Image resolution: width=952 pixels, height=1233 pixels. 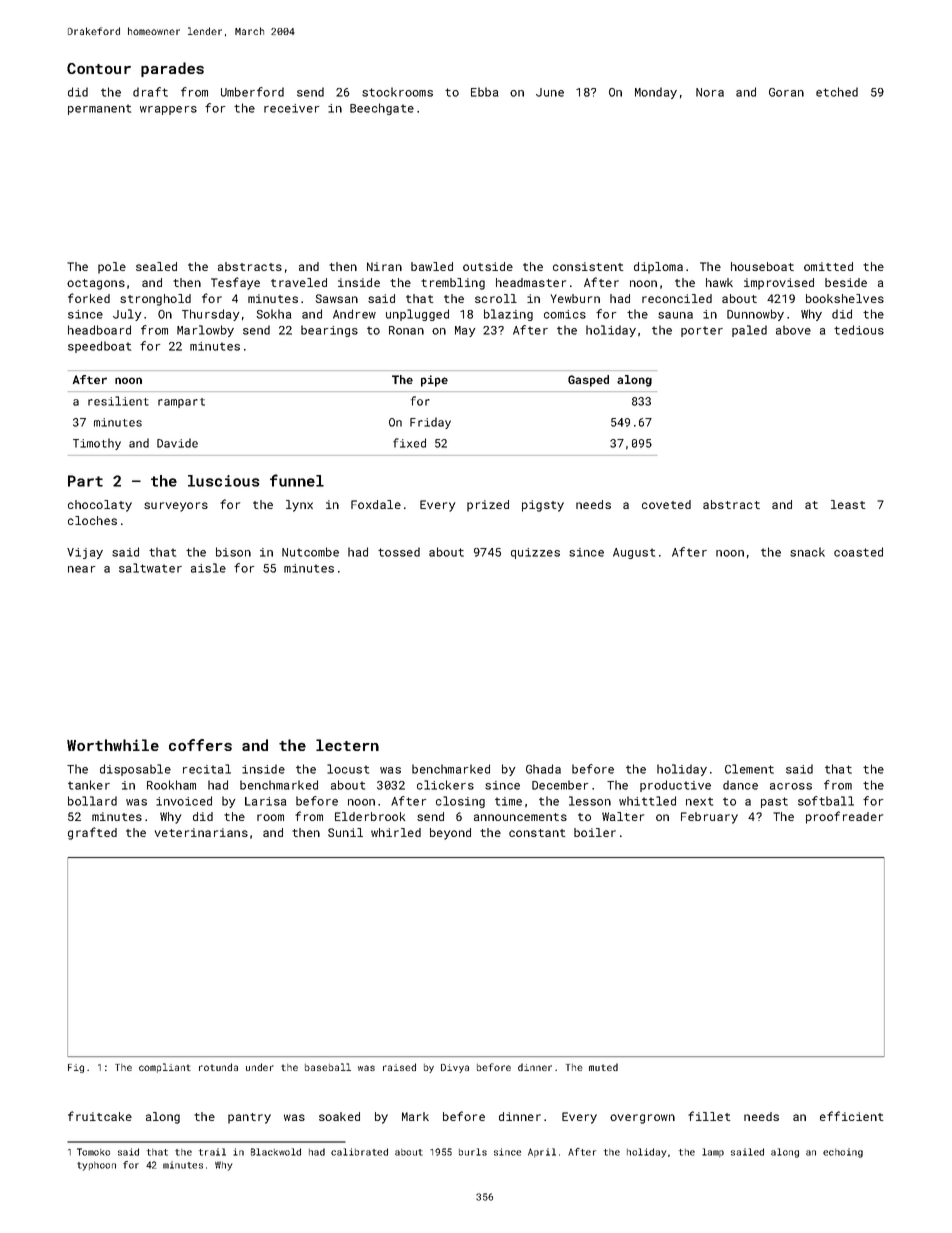 What do you see at coordinates (156, 266) in the image?
I see `sealed` at bounding box center [156, 266].
